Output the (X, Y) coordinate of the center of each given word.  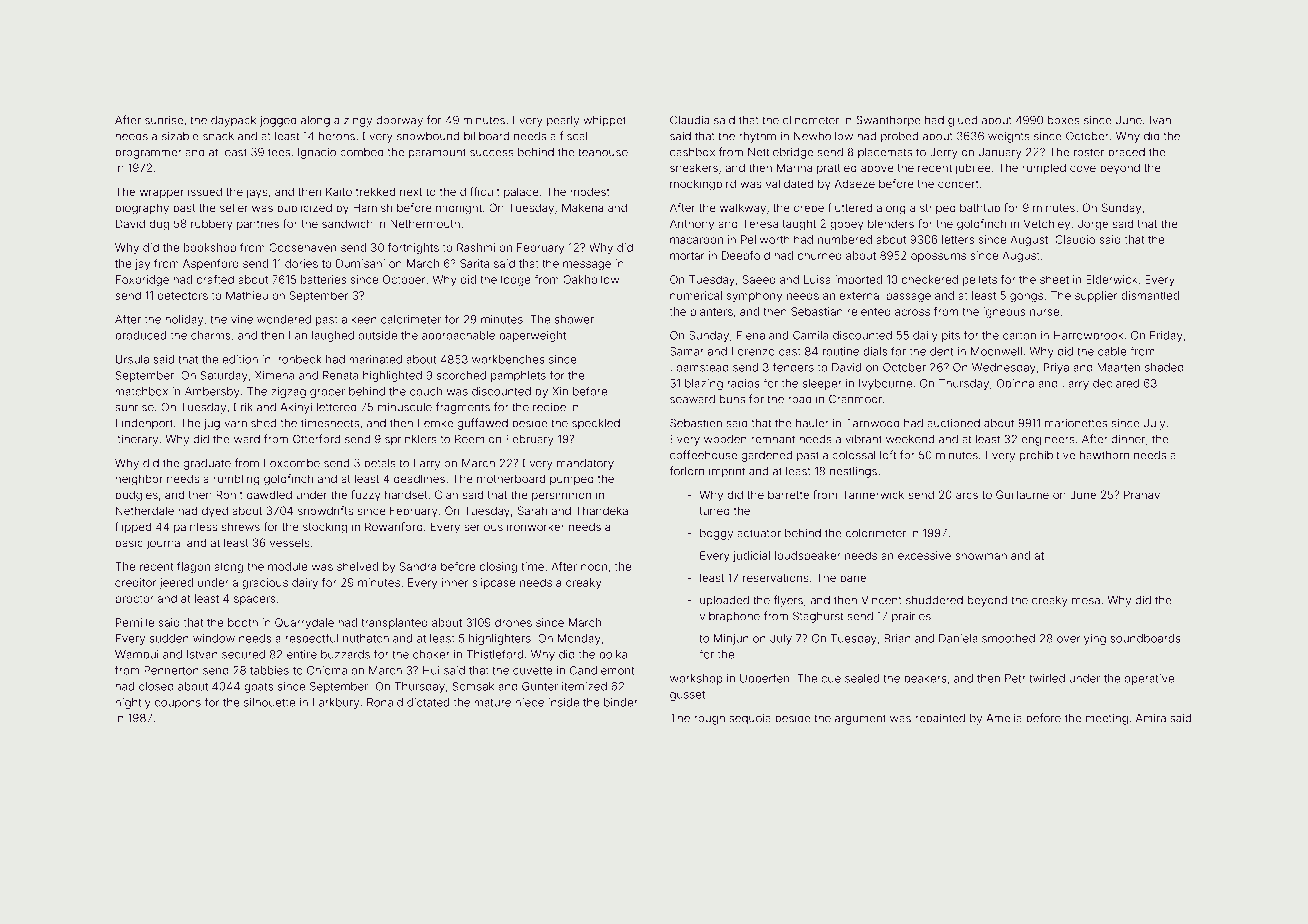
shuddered (934, 600)
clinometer (811, 120)
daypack (233, 121)
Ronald (385, 702)
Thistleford (494, 654)
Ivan (1160, 120)
